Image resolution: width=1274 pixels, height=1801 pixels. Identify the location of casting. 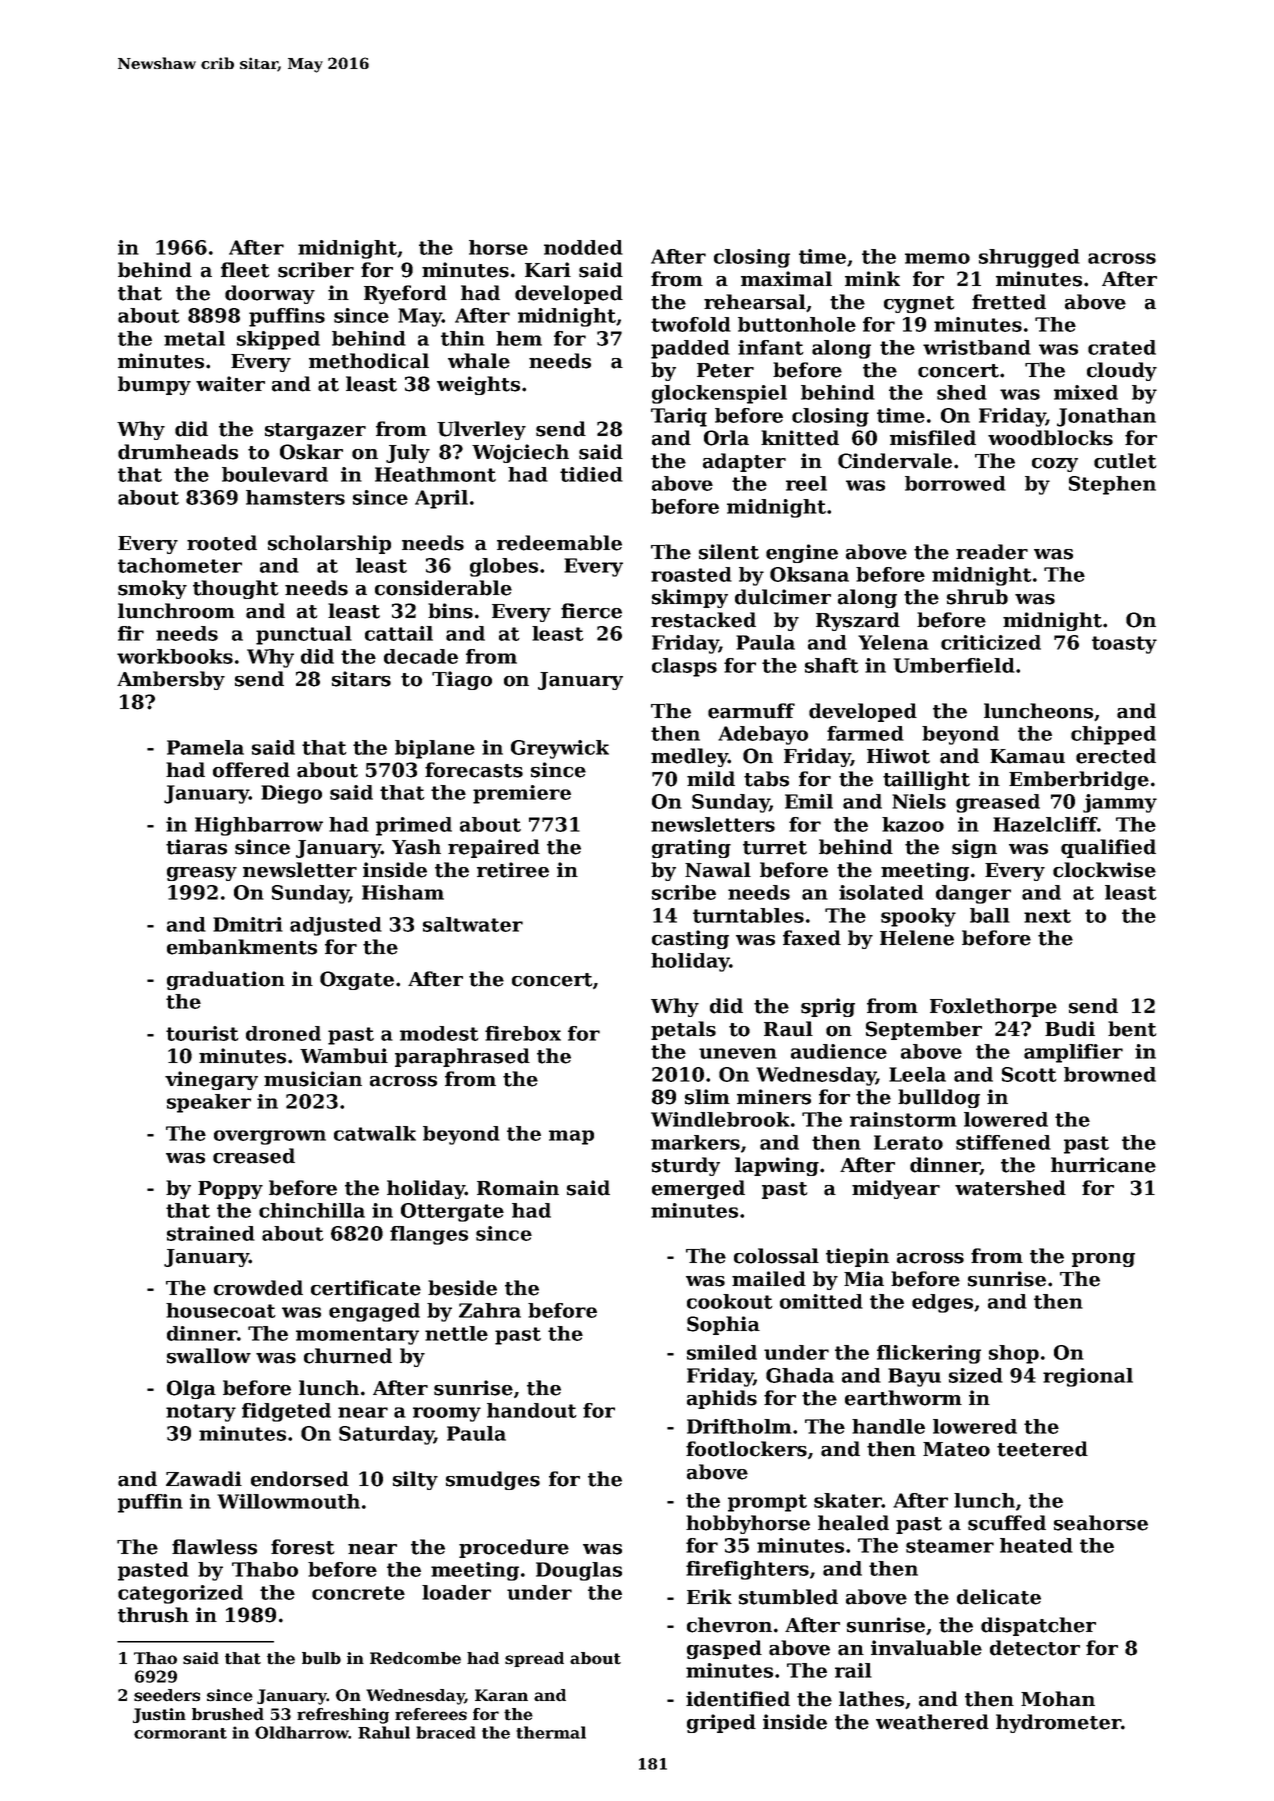
(690, 939).
